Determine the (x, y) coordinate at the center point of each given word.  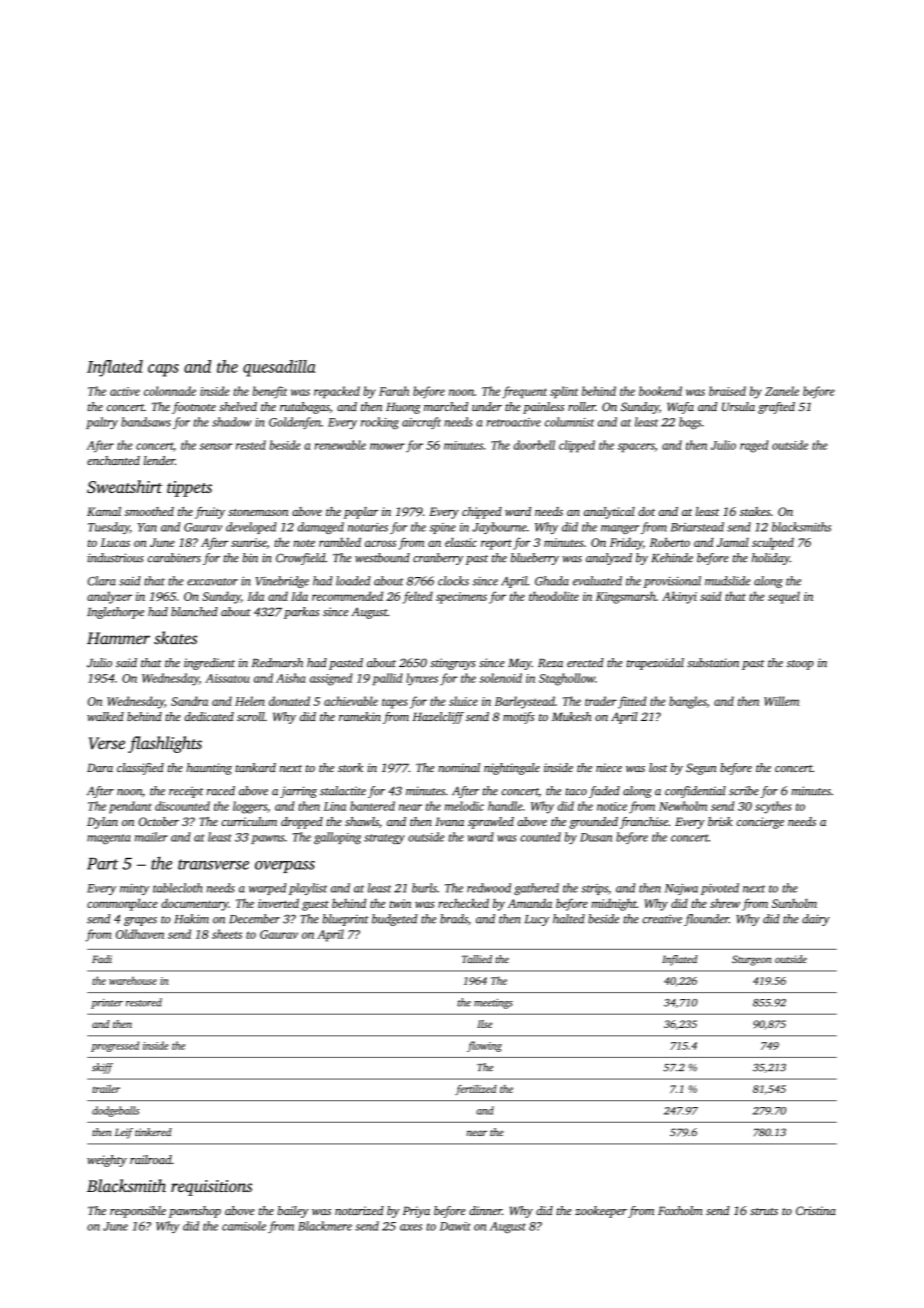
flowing (484, 1046)
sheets (227, 934)
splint (564, 392)
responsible (138, 1212)
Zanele (782, 391)
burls (424, 888)
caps (163, 370)
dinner (485, 1210)
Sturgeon (752, 960)
